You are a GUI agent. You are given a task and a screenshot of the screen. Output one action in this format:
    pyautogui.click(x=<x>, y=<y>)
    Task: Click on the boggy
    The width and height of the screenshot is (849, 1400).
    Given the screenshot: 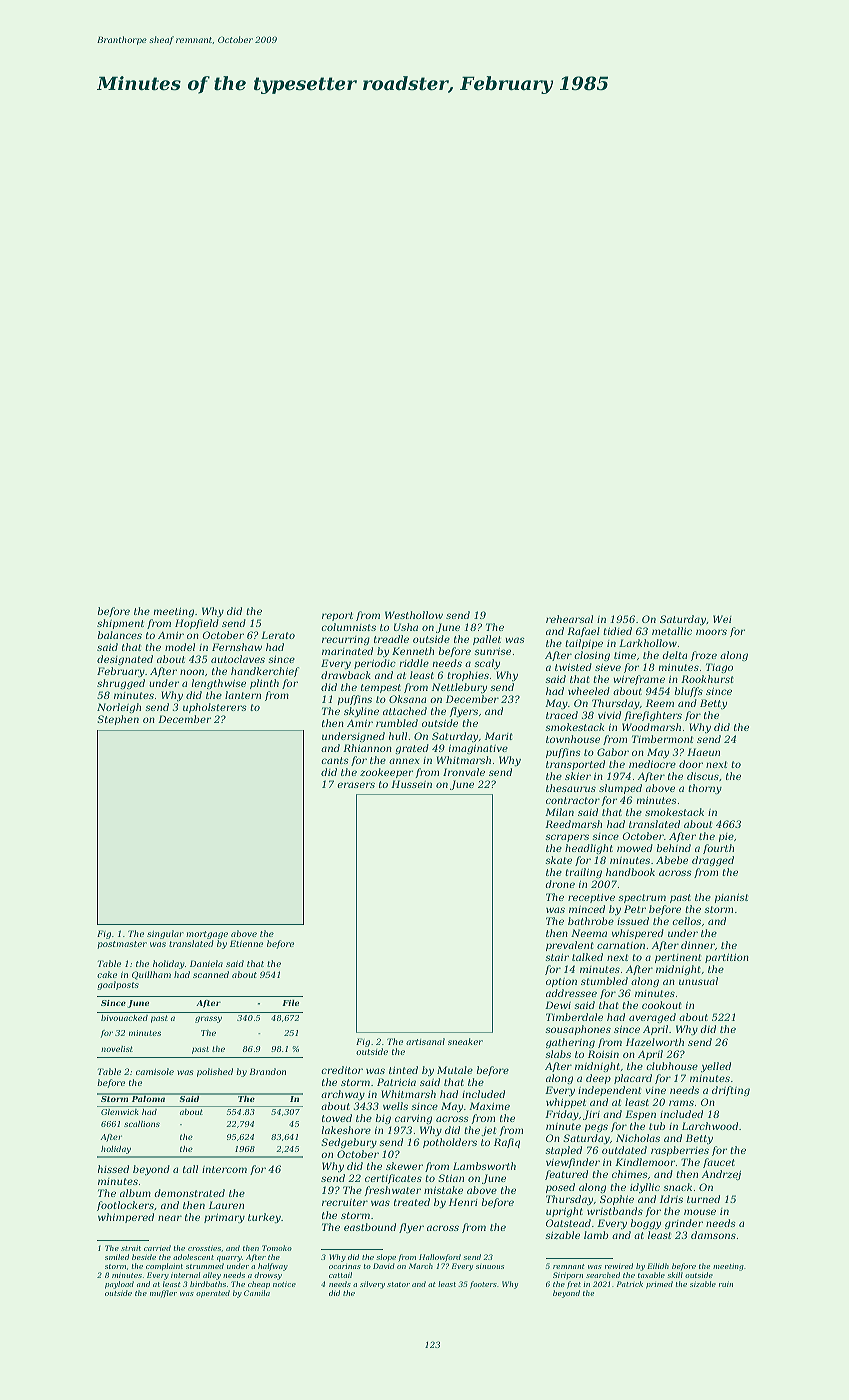 What is the action you would take?
    pyautogui.click(x=646, y=1224)
